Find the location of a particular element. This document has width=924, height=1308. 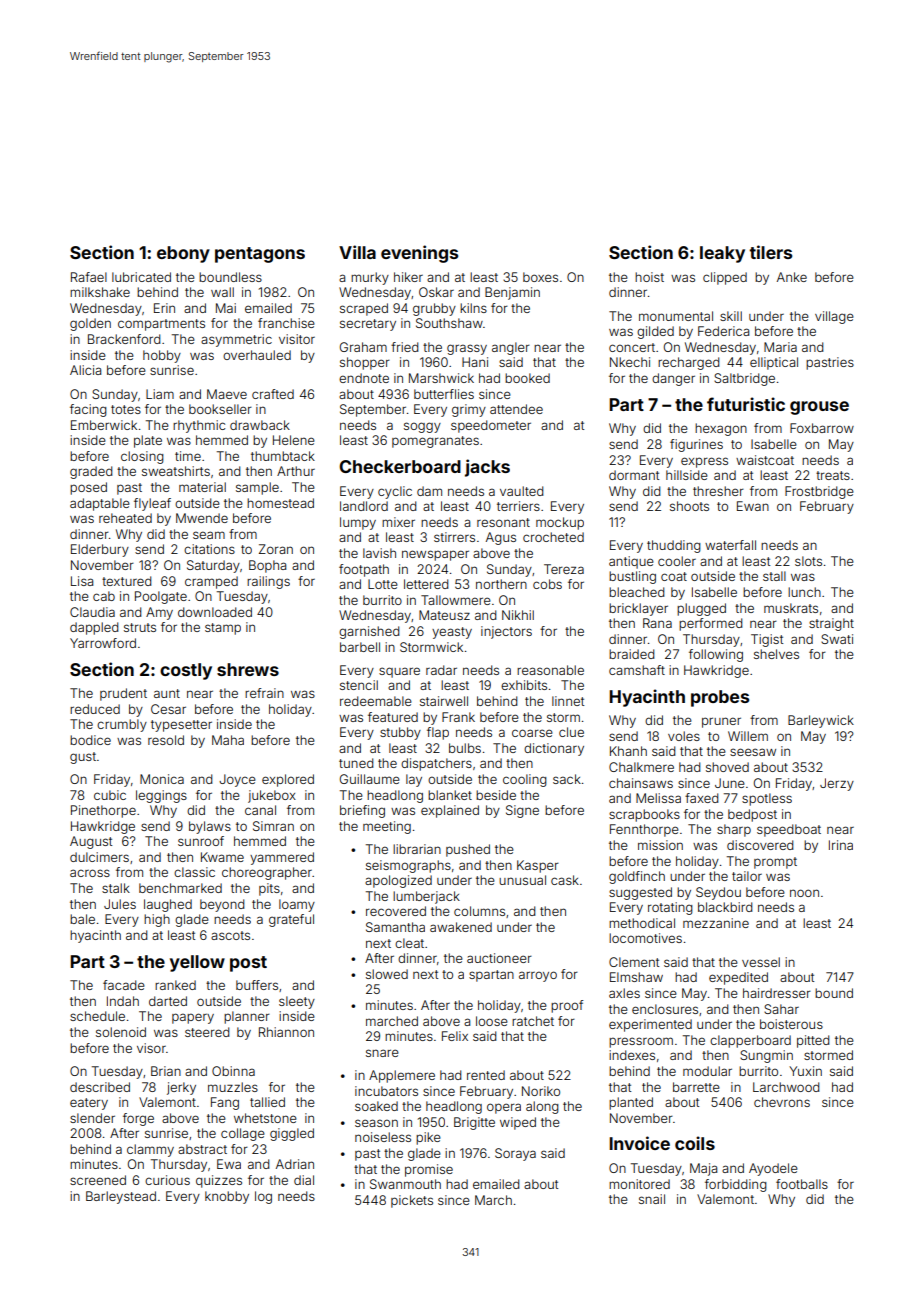

briefing is located at coordinates (362, 811).
